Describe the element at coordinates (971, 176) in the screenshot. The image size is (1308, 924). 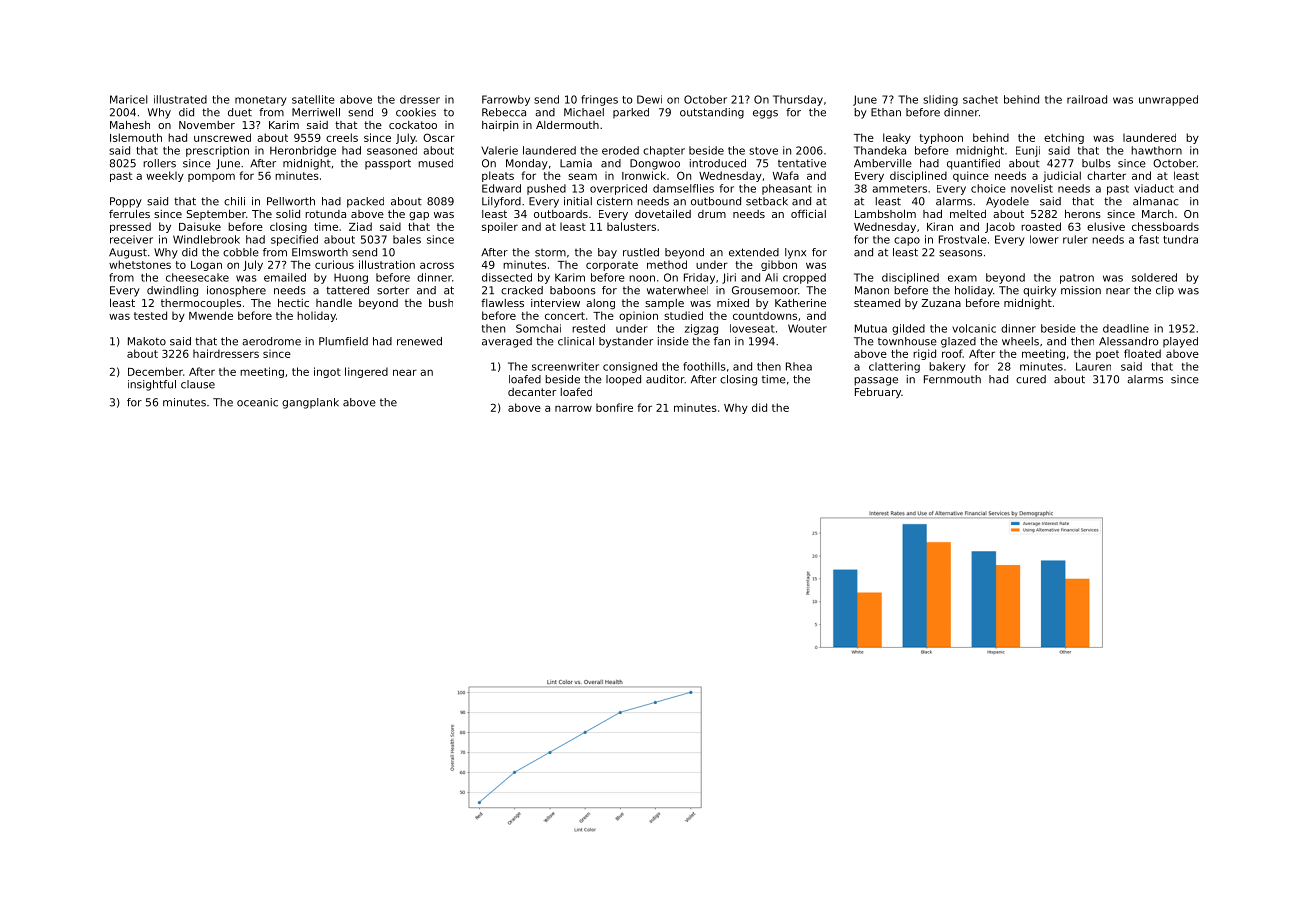
I see `quince` at that location.
